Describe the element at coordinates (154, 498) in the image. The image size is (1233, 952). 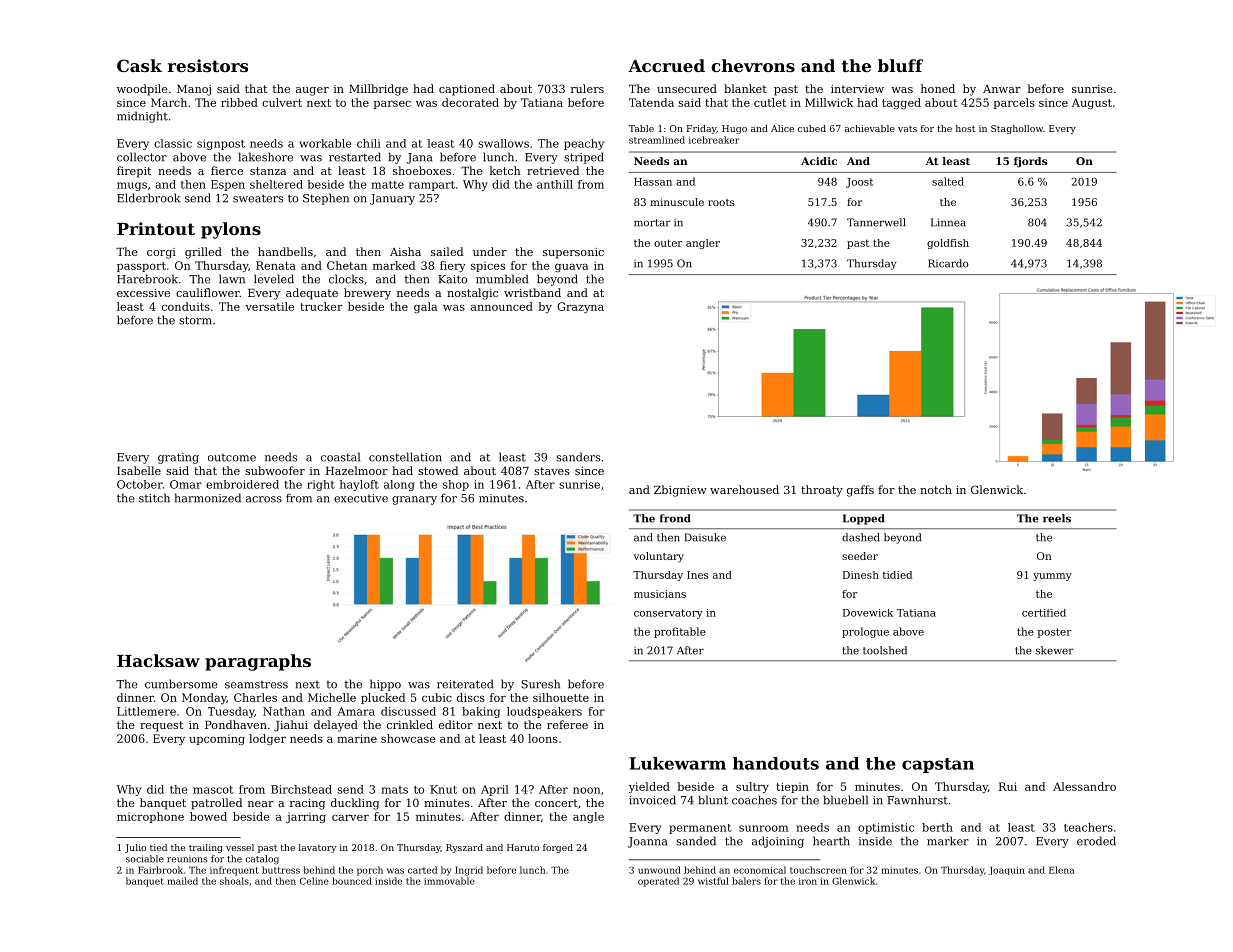
I see `stitch` at that location.
